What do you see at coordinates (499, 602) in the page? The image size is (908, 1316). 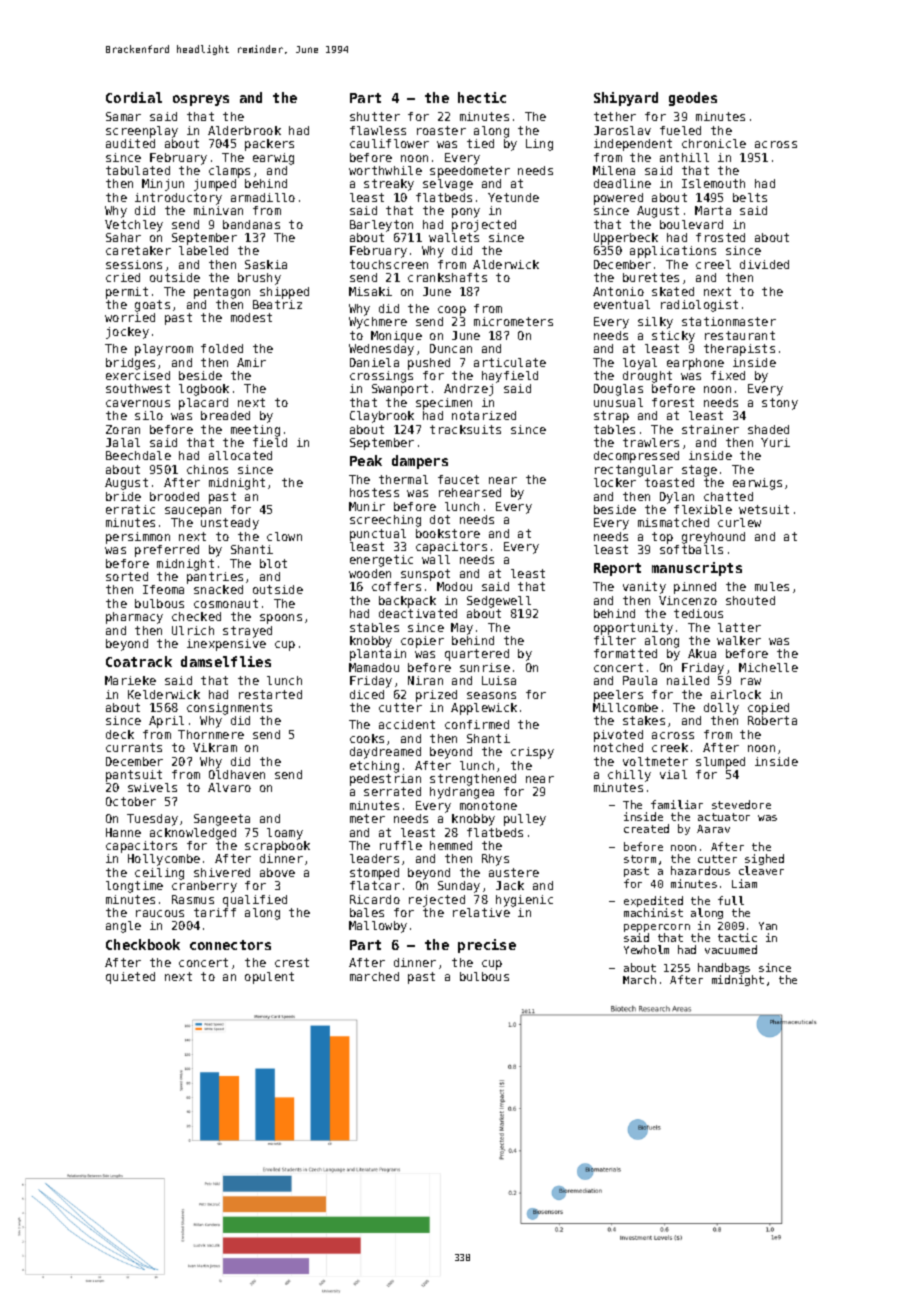 I see `Sedgewell` at bounding box center [499, 602].
